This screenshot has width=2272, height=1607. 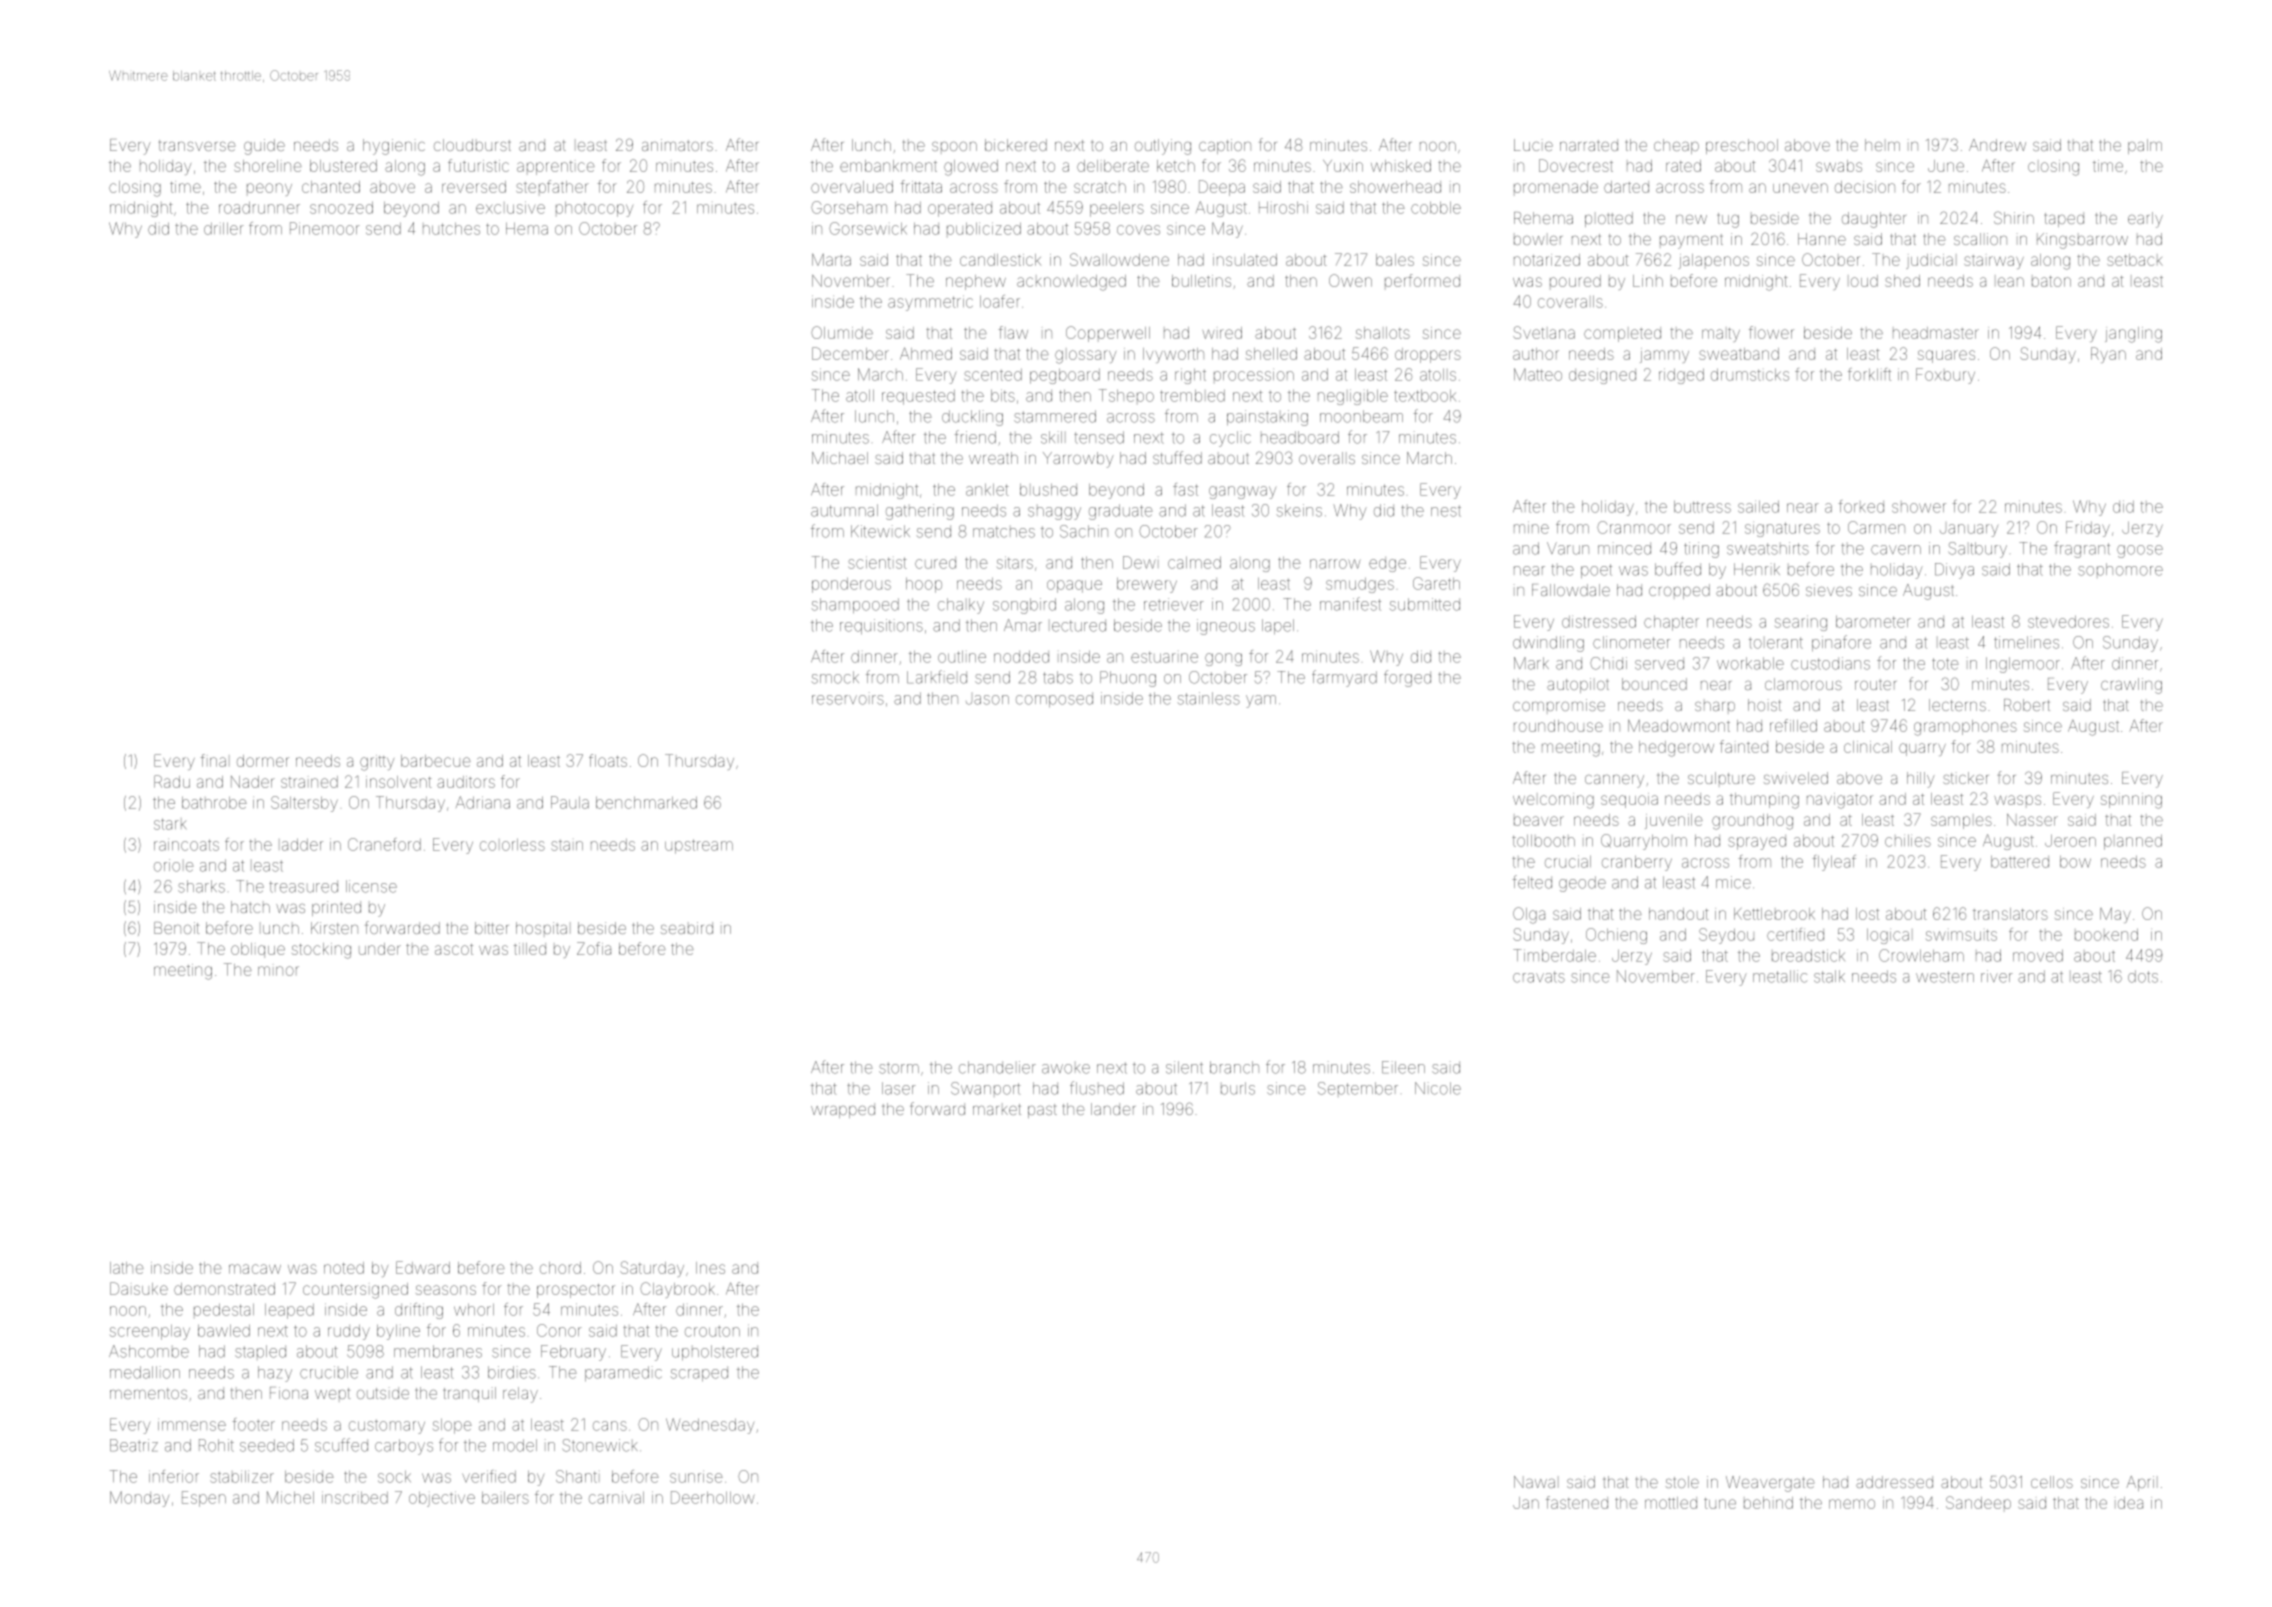 What do you see at coordinates (610, 1426) in the screenshot?
I see `cans` at bounding box center [610, 1426].
